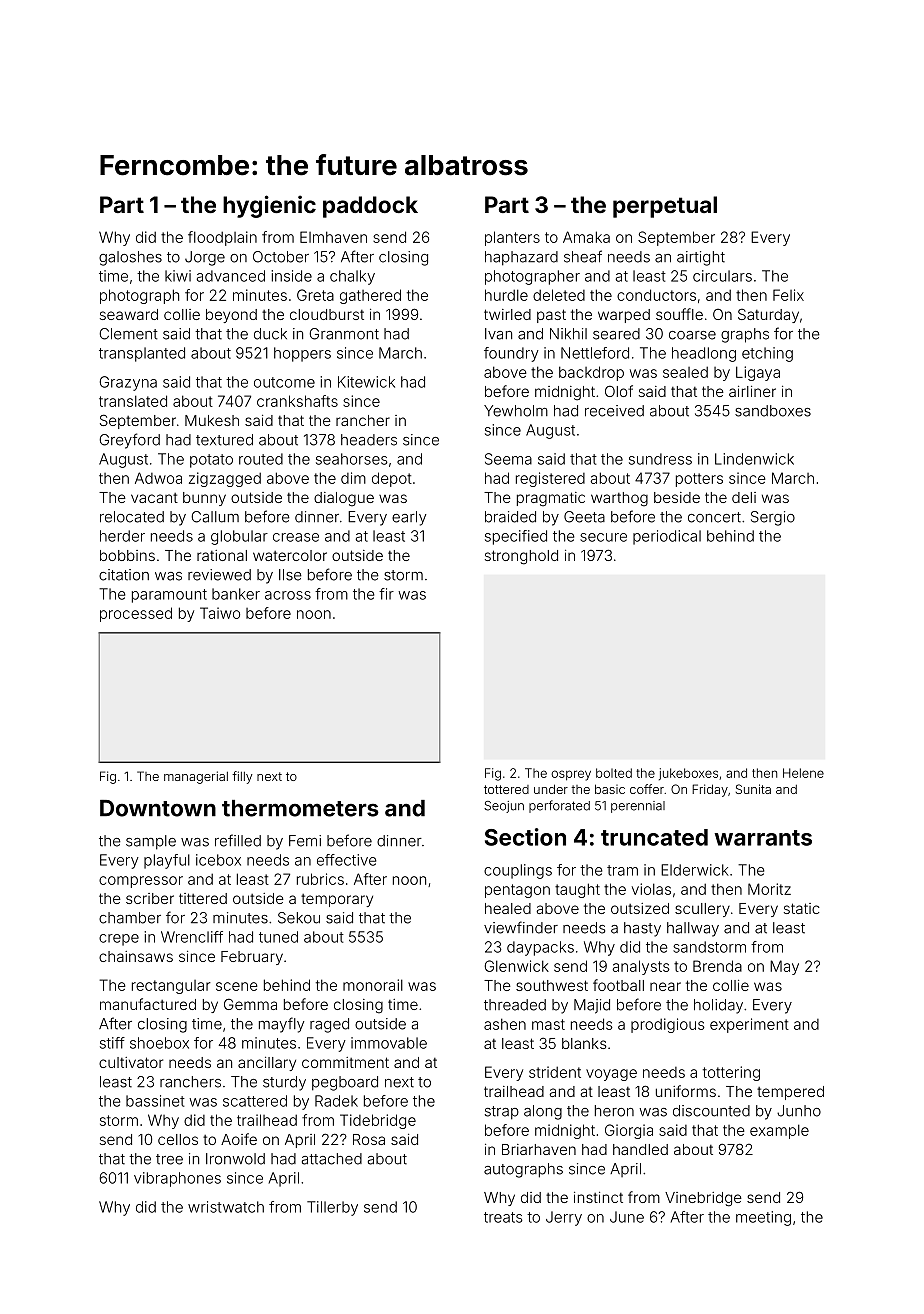 The width and height of the document is (924, 1314). I want to click on paddock, so click(370, 207).
